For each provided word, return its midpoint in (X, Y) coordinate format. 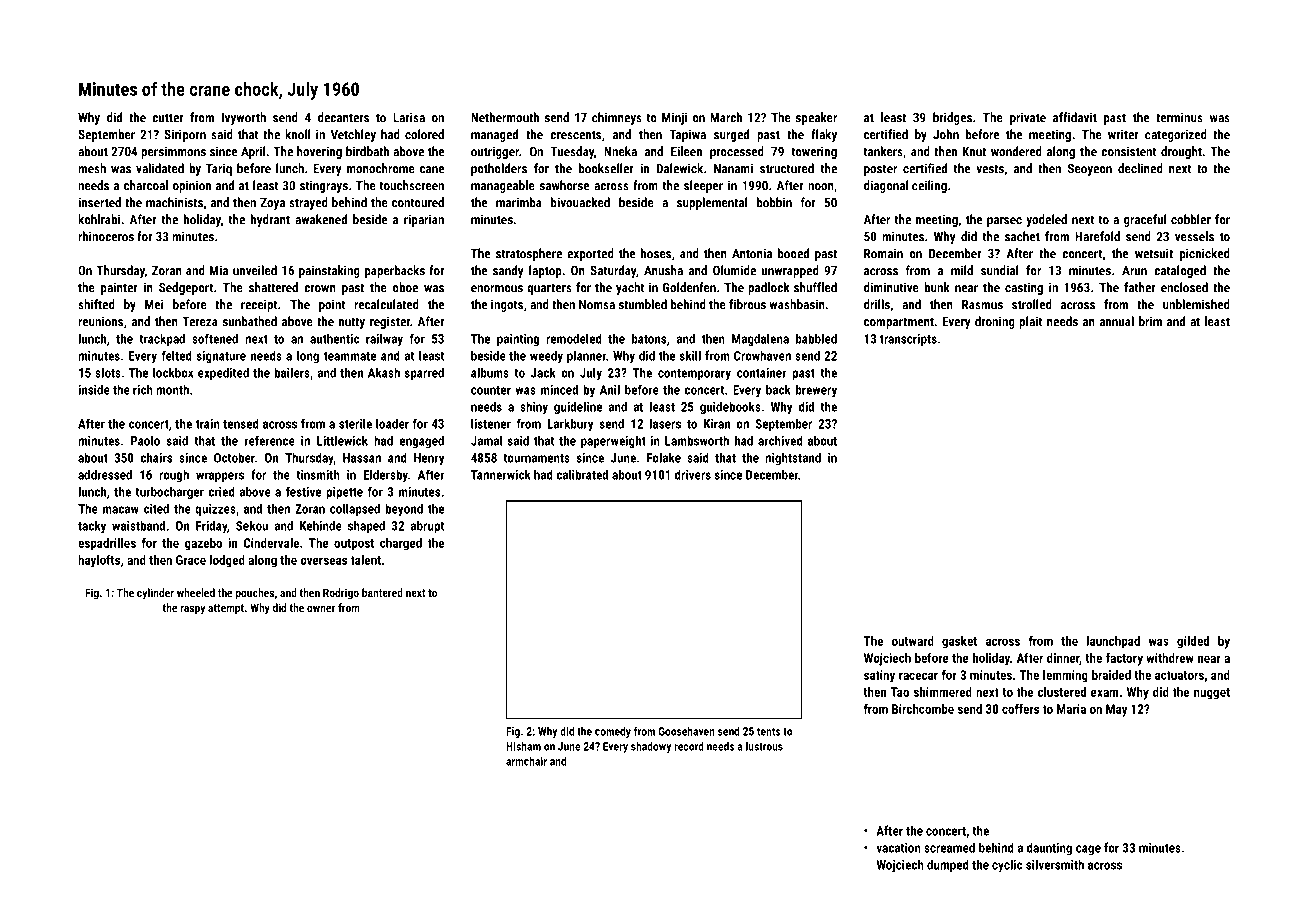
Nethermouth (505, 117)
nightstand (793, 458)
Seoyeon (1090, 170)
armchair (526, 761)
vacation (898, 848)
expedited (223, 373)
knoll (298, 134)
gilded (1193, 642)
